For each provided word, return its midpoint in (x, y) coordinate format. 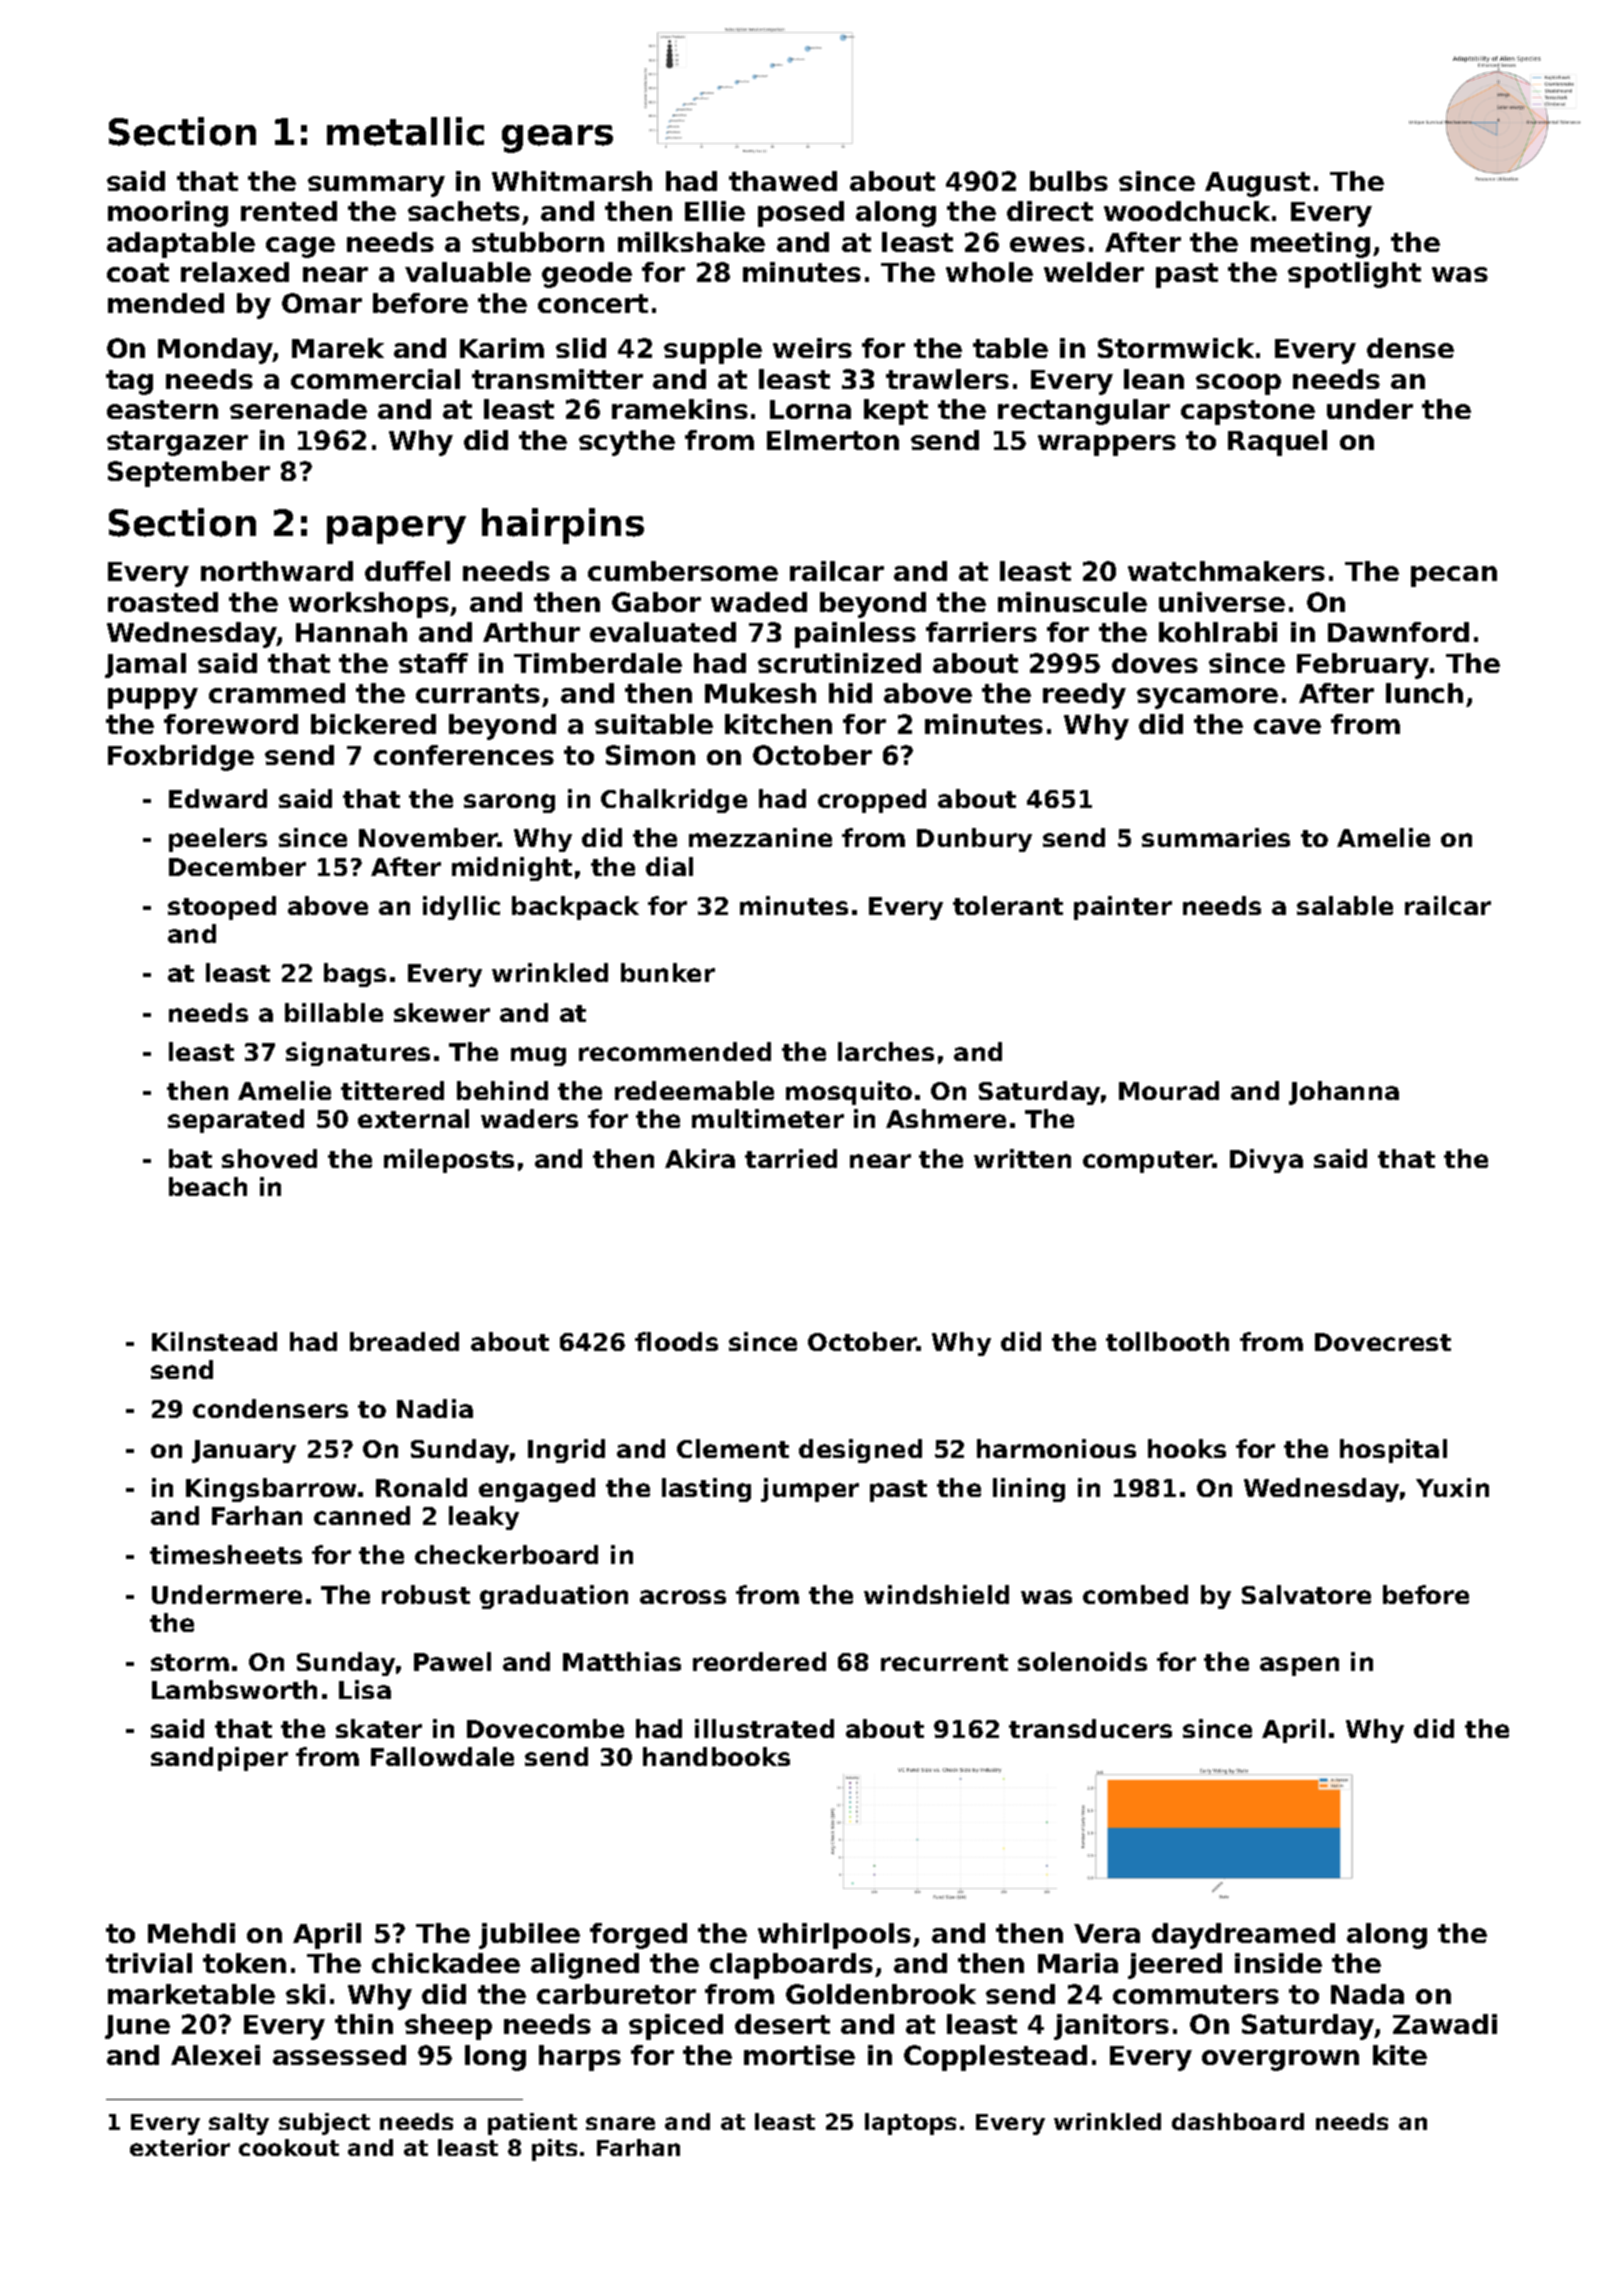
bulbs (1069, 181)
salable (1345, 905)
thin (364, 2024)
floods (676, 1341)
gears (557, 139)
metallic (405, 131)
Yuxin (1452, 1487)
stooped (222, 908)
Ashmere (946, 1118)
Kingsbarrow (272, 1490)
